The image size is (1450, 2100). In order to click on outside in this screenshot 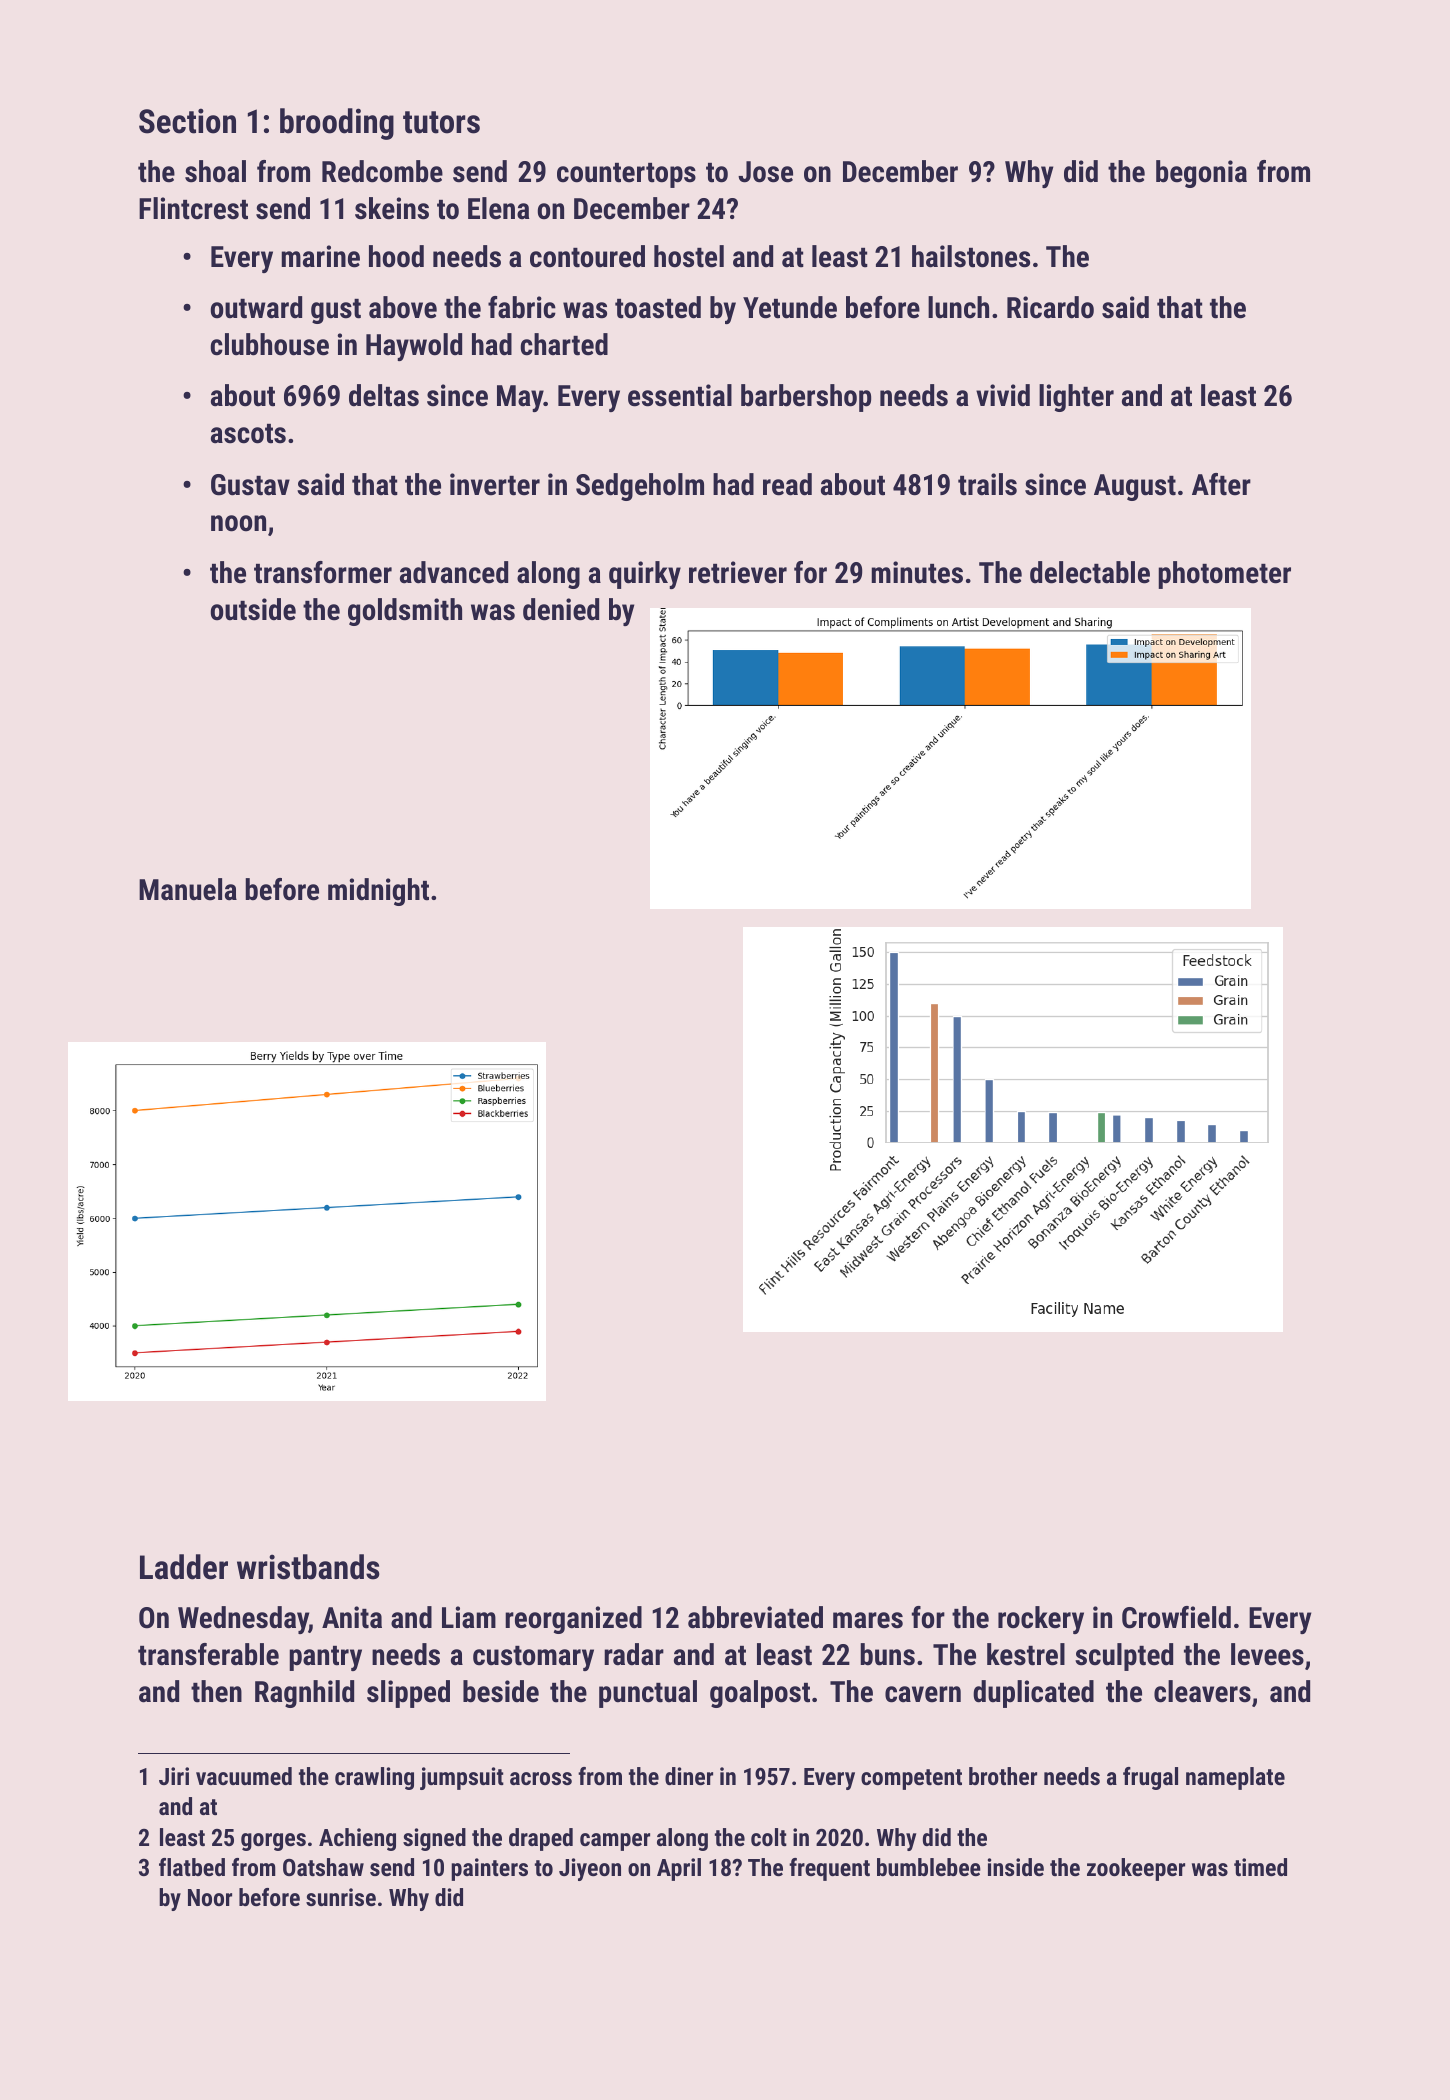, I will do `click(253, 609)`.
